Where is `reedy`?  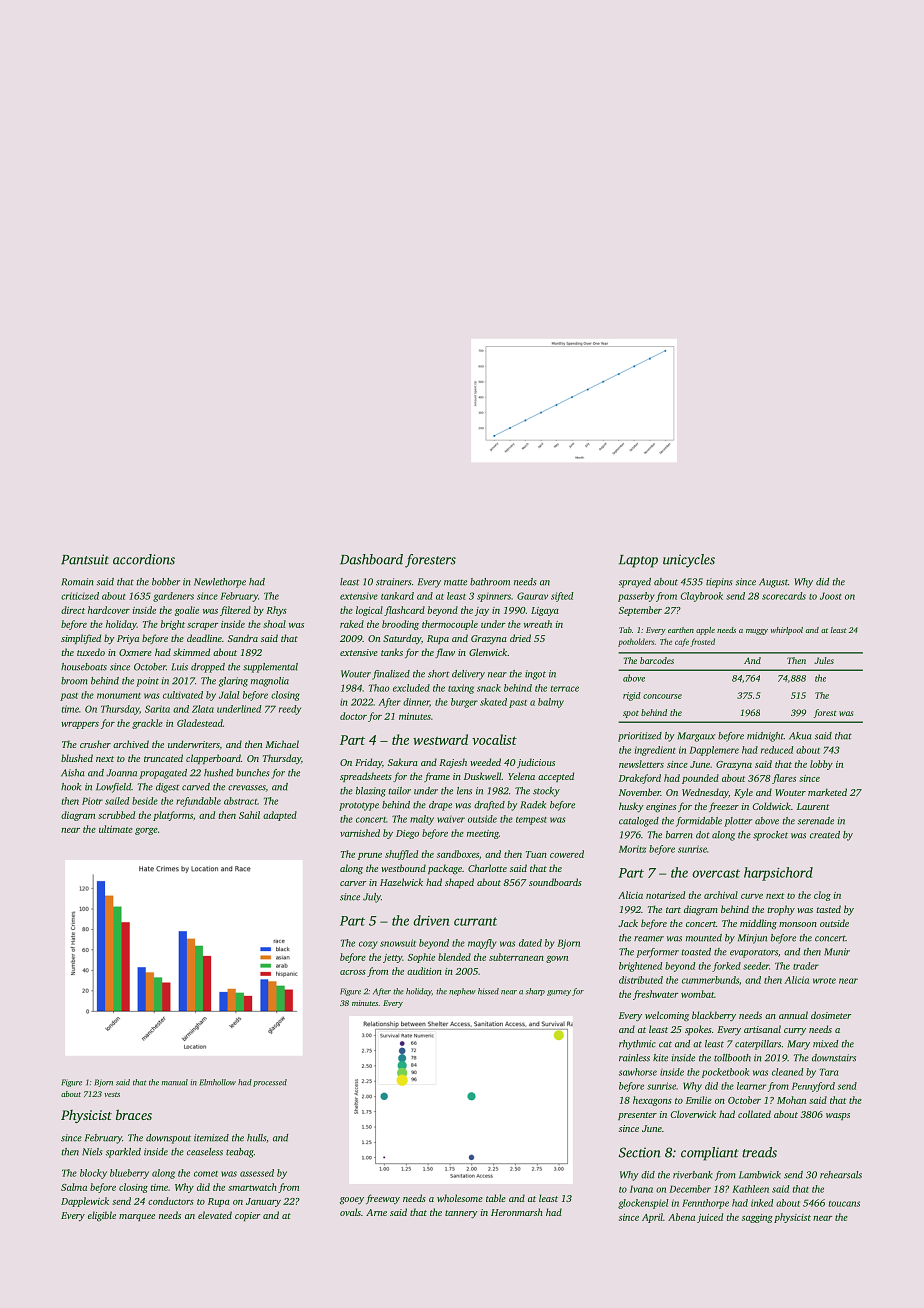 reedy is located at coordinates (290, 710).
